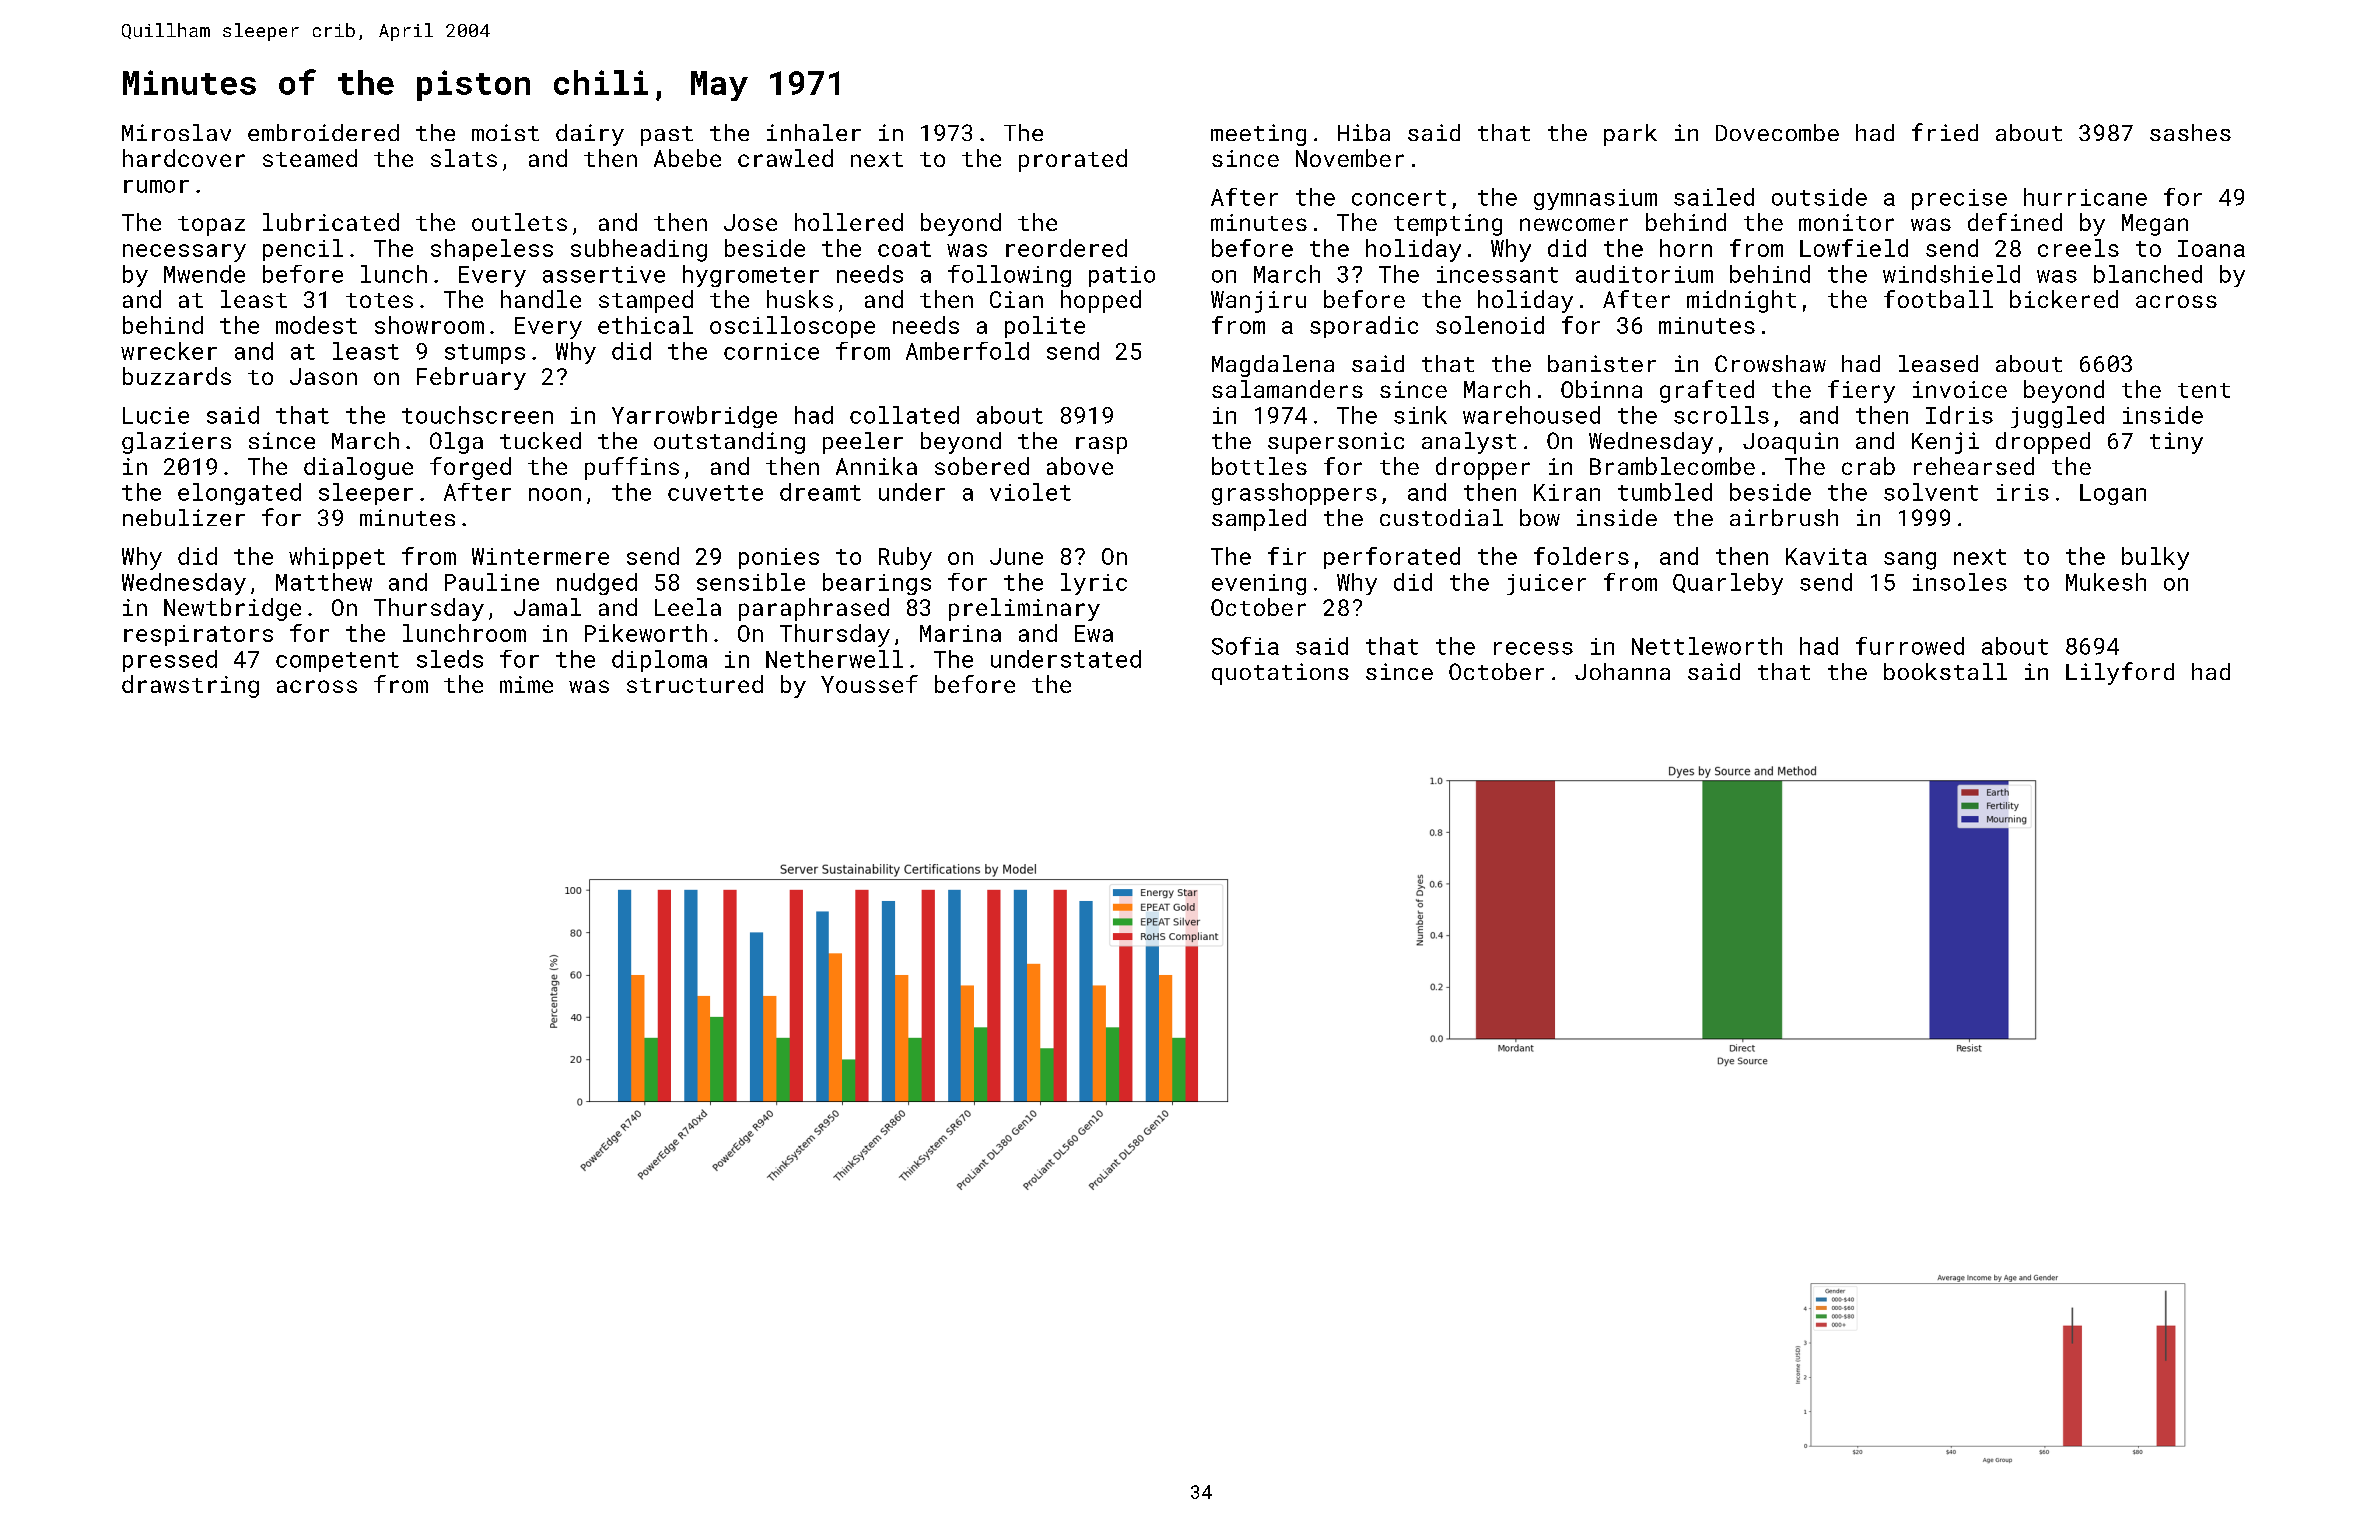  Describe the element at coordinates (1009, 276) in the screenshot. I see `following` at that location.
